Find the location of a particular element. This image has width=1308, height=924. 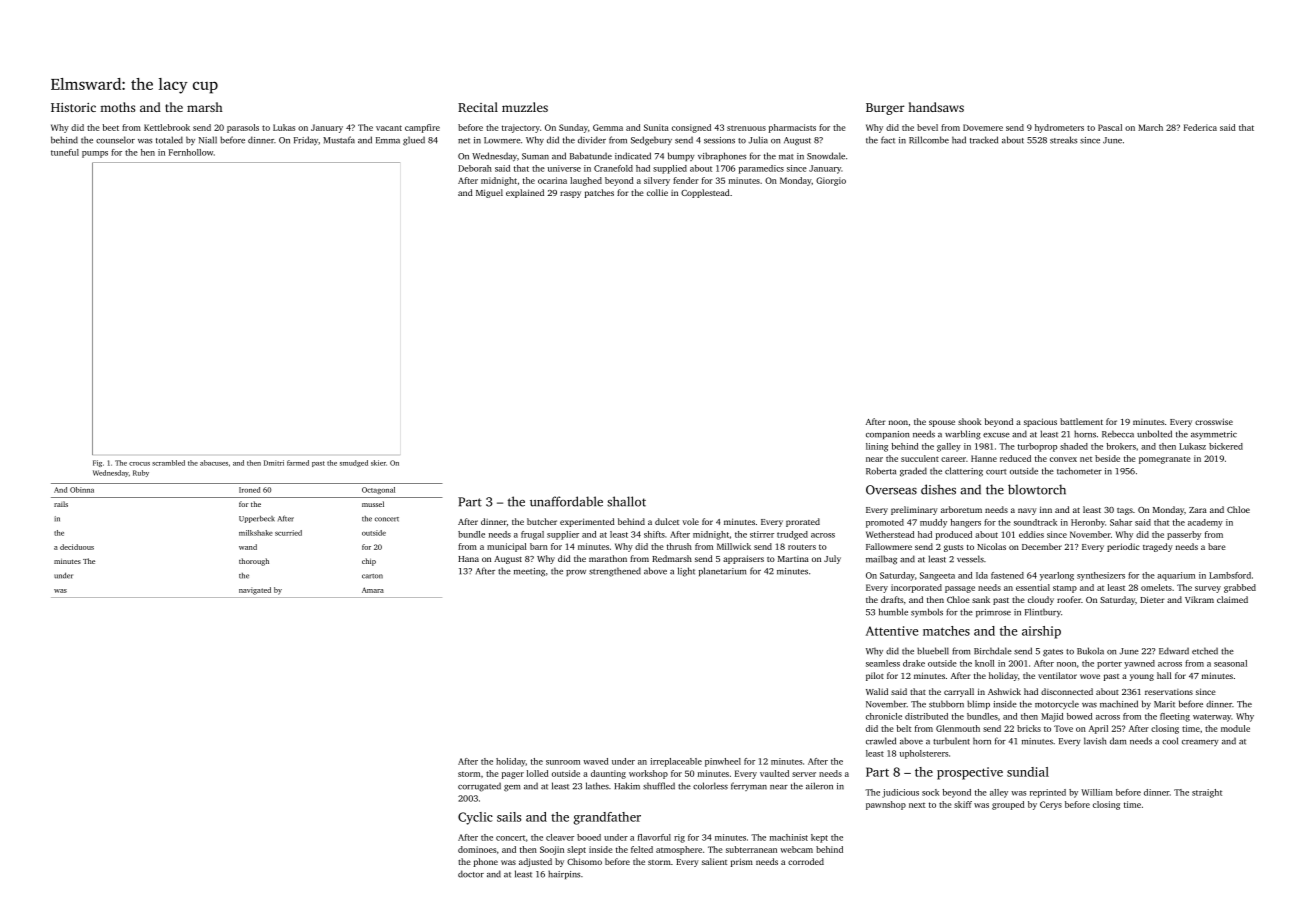

Copplestead is located at coordinates (705, 193).
